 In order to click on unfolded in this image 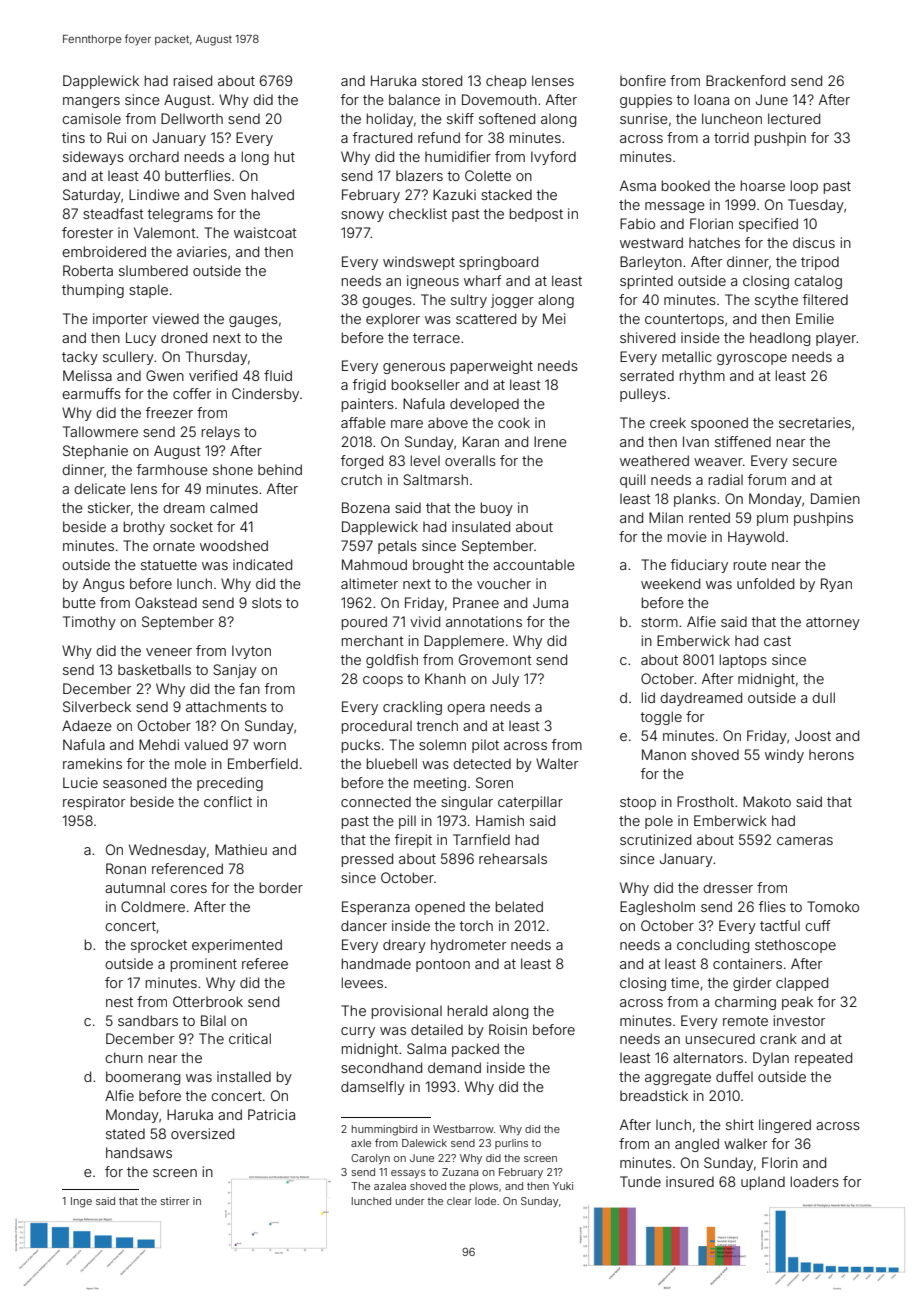, I will do `click(765, 583)`.
